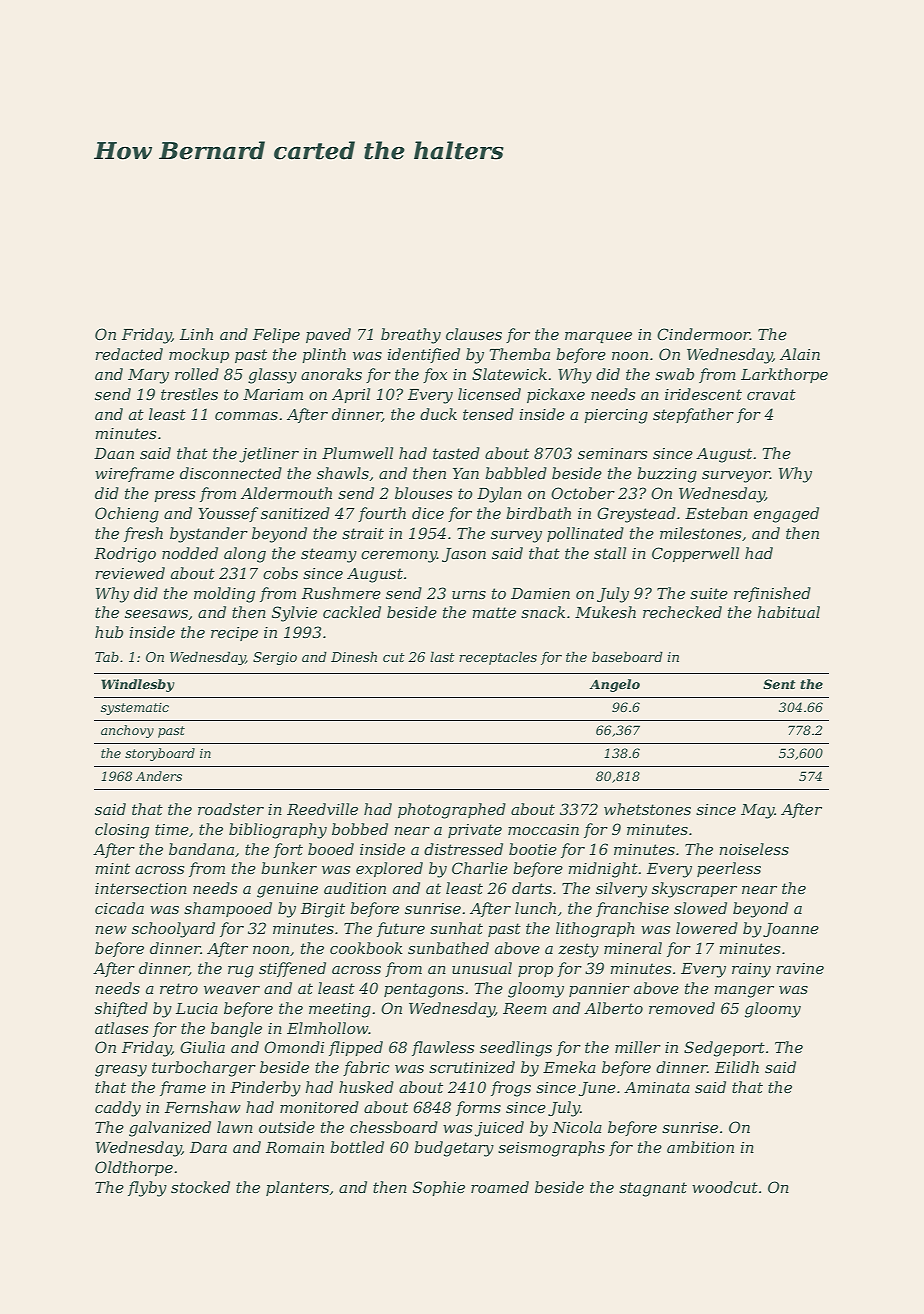  Describe the element at coordinates (231, 473) in the page. I see `disconnected` at that location.
